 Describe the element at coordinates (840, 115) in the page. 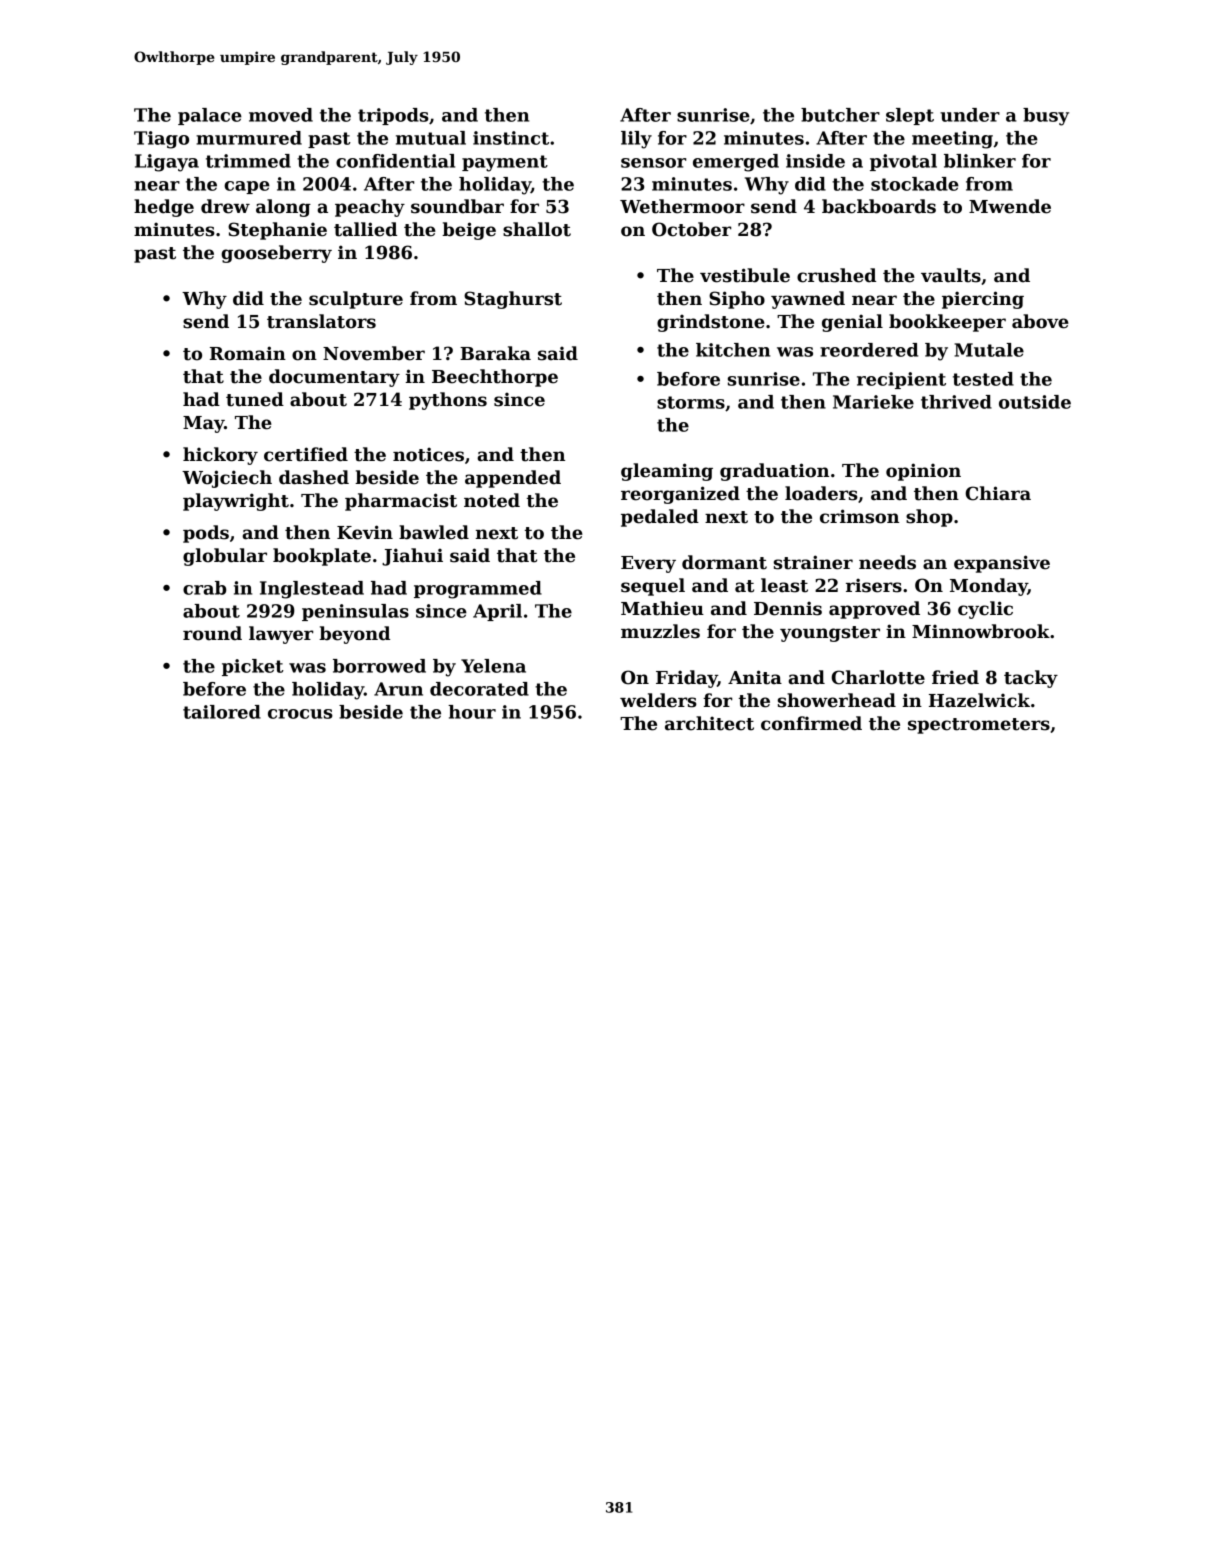

I see `butcher` at that location.
